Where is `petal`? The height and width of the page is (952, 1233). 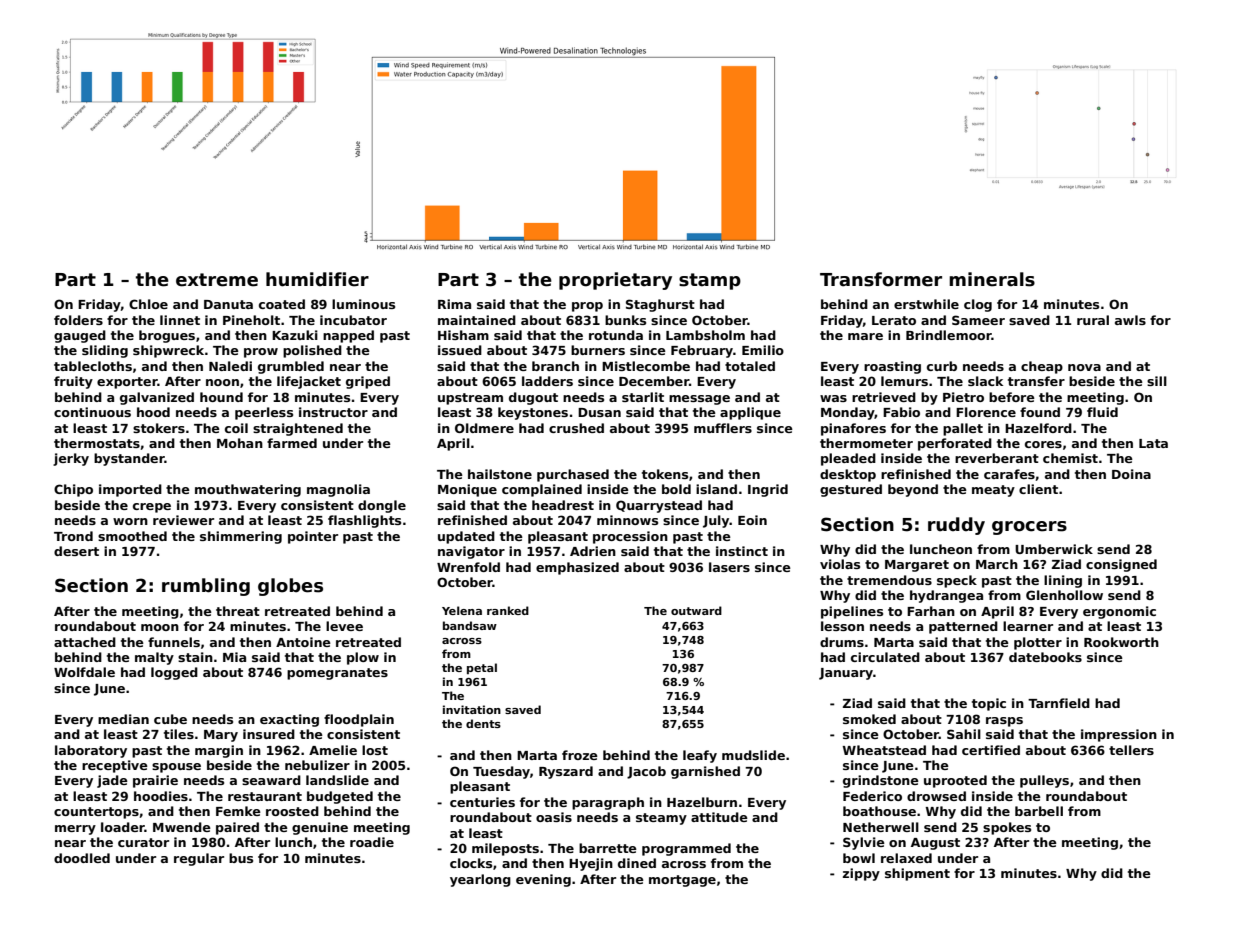 petal is located at coordinates (482, 668).
